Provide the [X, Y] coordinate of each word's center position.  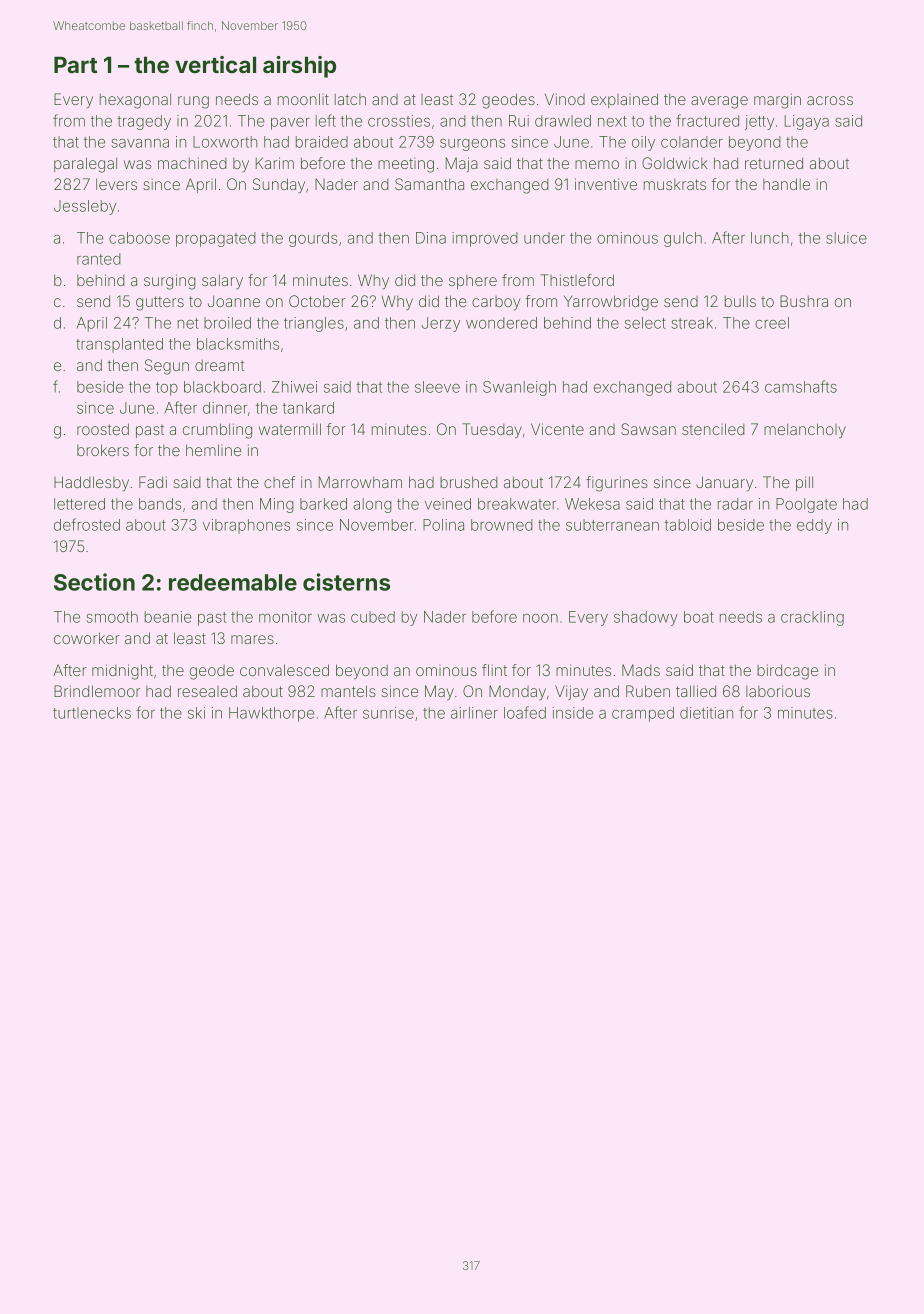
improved [485, 239]
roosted [103, 429]
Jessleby [85, 207]
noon [540, 618]
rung [193, 102]
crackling [812, 618]
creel [772, 323]
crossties [399, 121]
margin [777, 101]
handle [786, 184]
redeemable [233, 582]
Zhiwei [294, 387]
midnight [122, 672]
